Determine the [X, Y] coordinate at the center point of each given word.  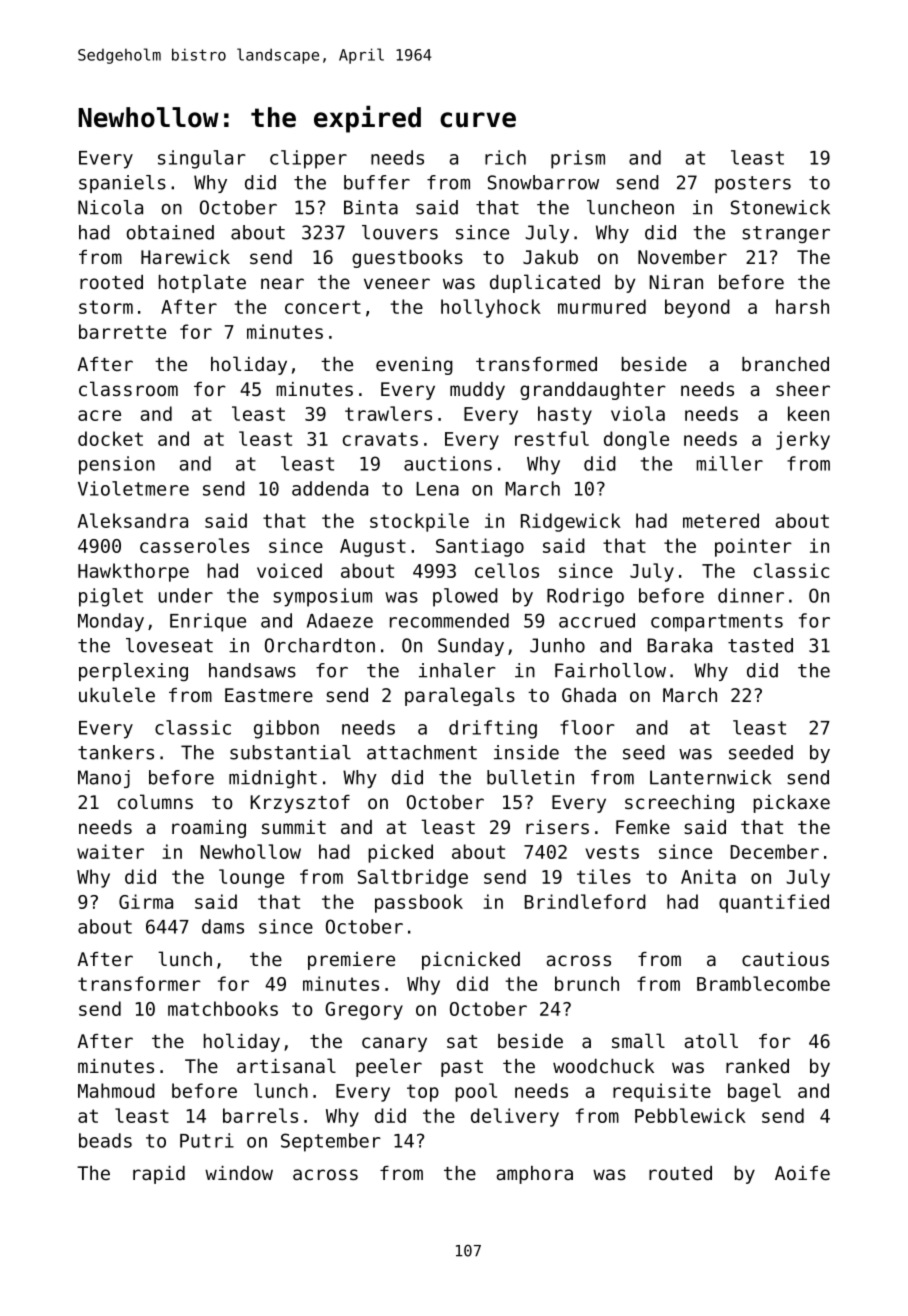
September [331, 1142]
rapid [159, 1175]
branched [785, 364]
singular [202, 159]
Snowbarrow [543, 182]
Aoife [802, 1173]
